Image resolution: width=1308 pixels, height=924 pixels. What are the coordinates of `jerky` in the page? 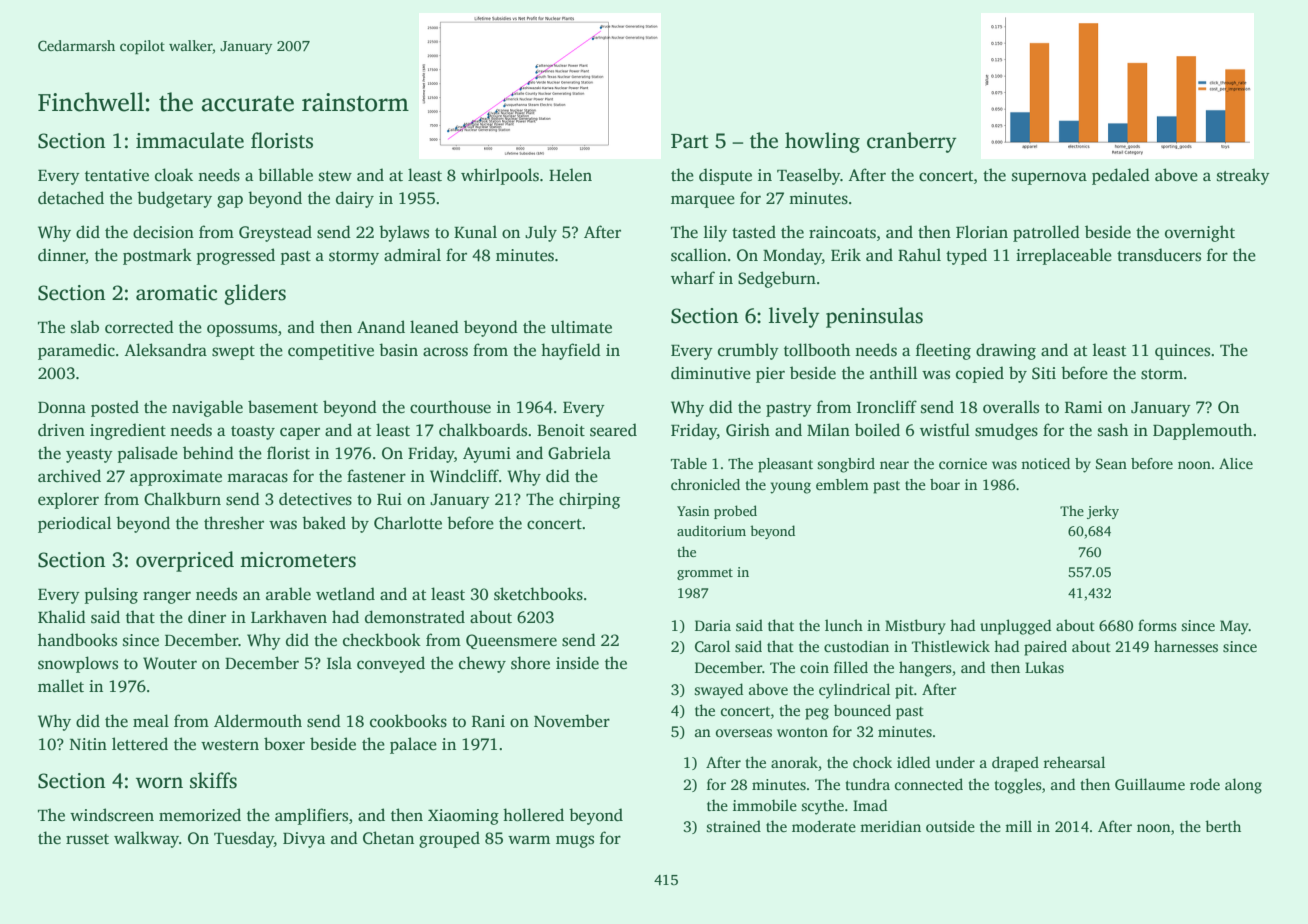 It's located at (1103, 512).
